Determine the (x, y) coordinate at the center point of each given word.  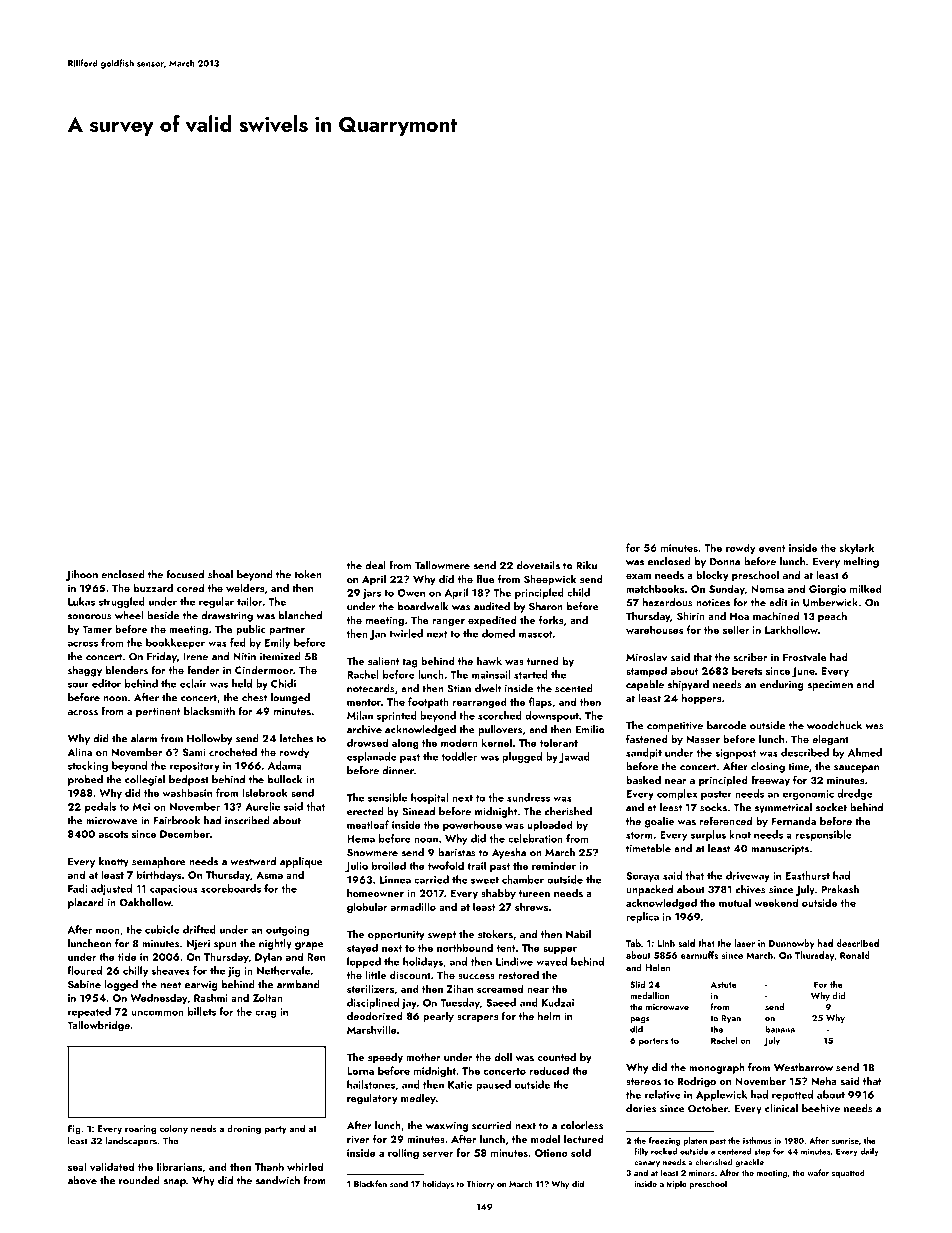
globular (367, 907)
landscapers (131, 1141)
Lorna (360, 1071)
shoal (220, 574)
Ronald (855, 955)
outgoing (287, 931)
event (772, 548)
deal (375, 565)
